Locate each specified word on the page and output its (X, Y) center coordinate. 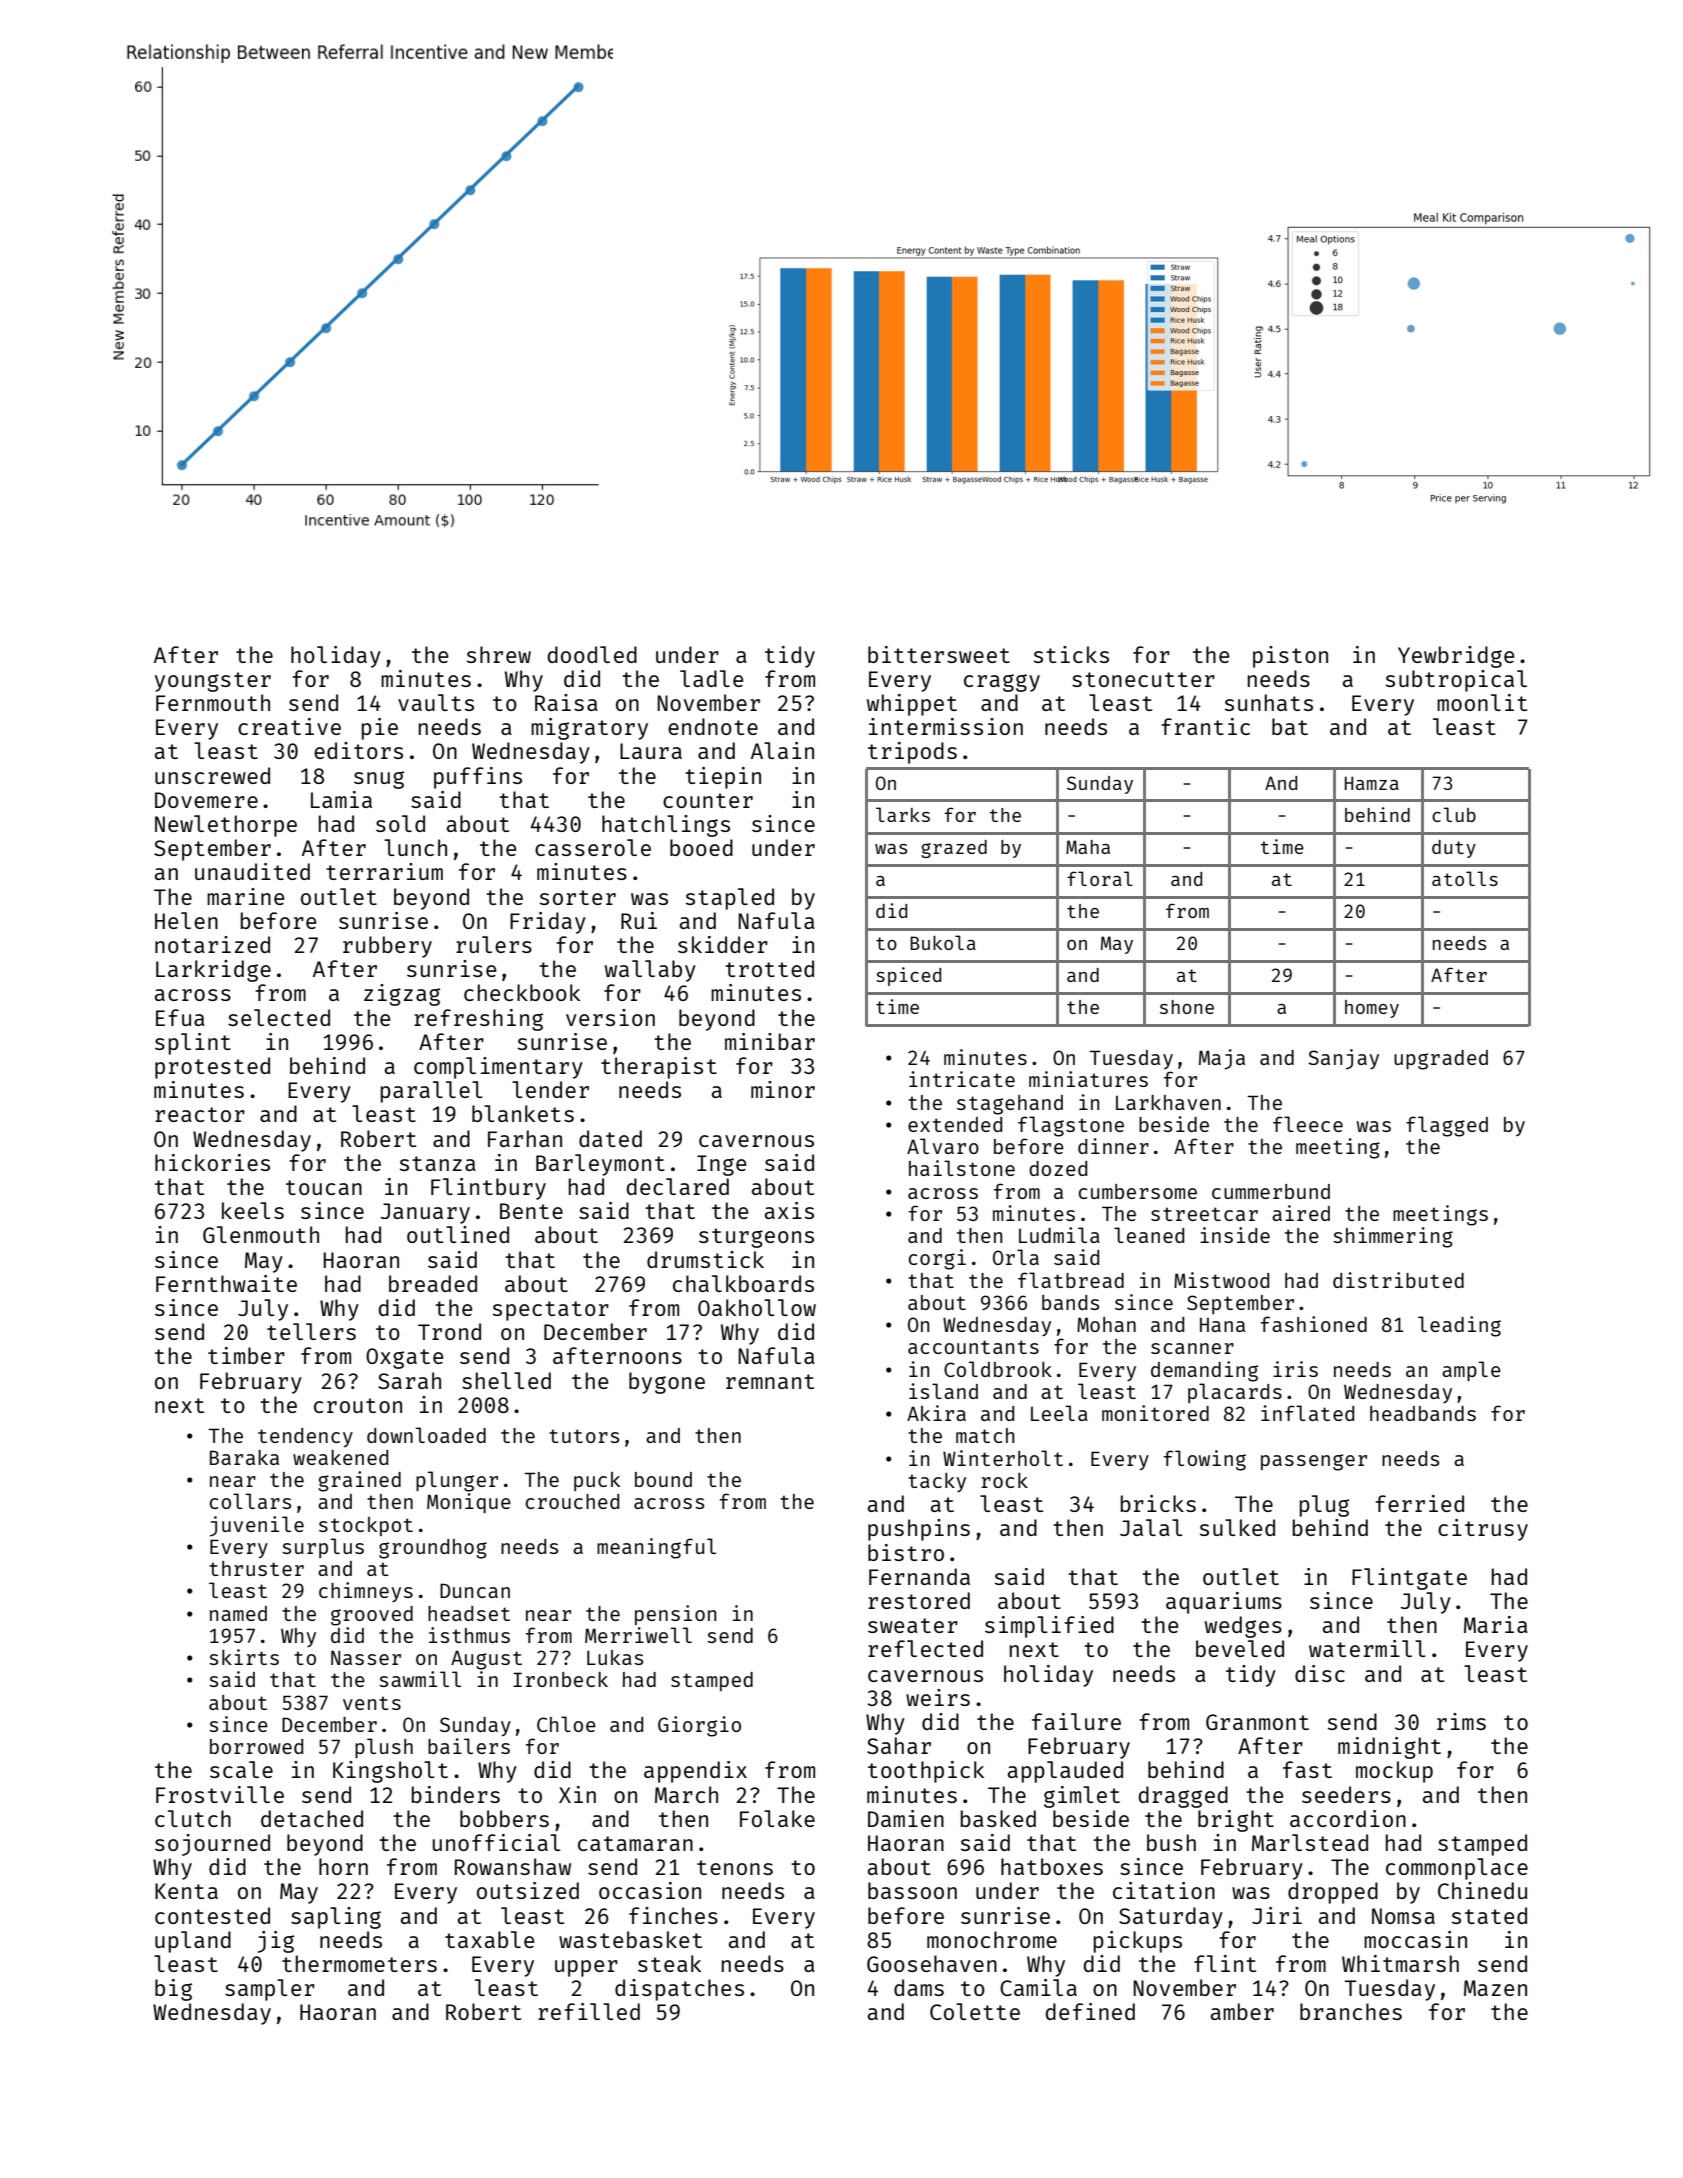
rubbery (387, 947)
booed (701, 847)
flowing (1205, 1460)
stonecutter (1143, 679)
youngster (213, 682)
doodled (592, 654)
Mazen (1495, 1988)
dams (919, 1987)
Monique (469, 1503)
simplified (1049, 1627)
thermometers (359, 1963)
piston (1290, 657)
